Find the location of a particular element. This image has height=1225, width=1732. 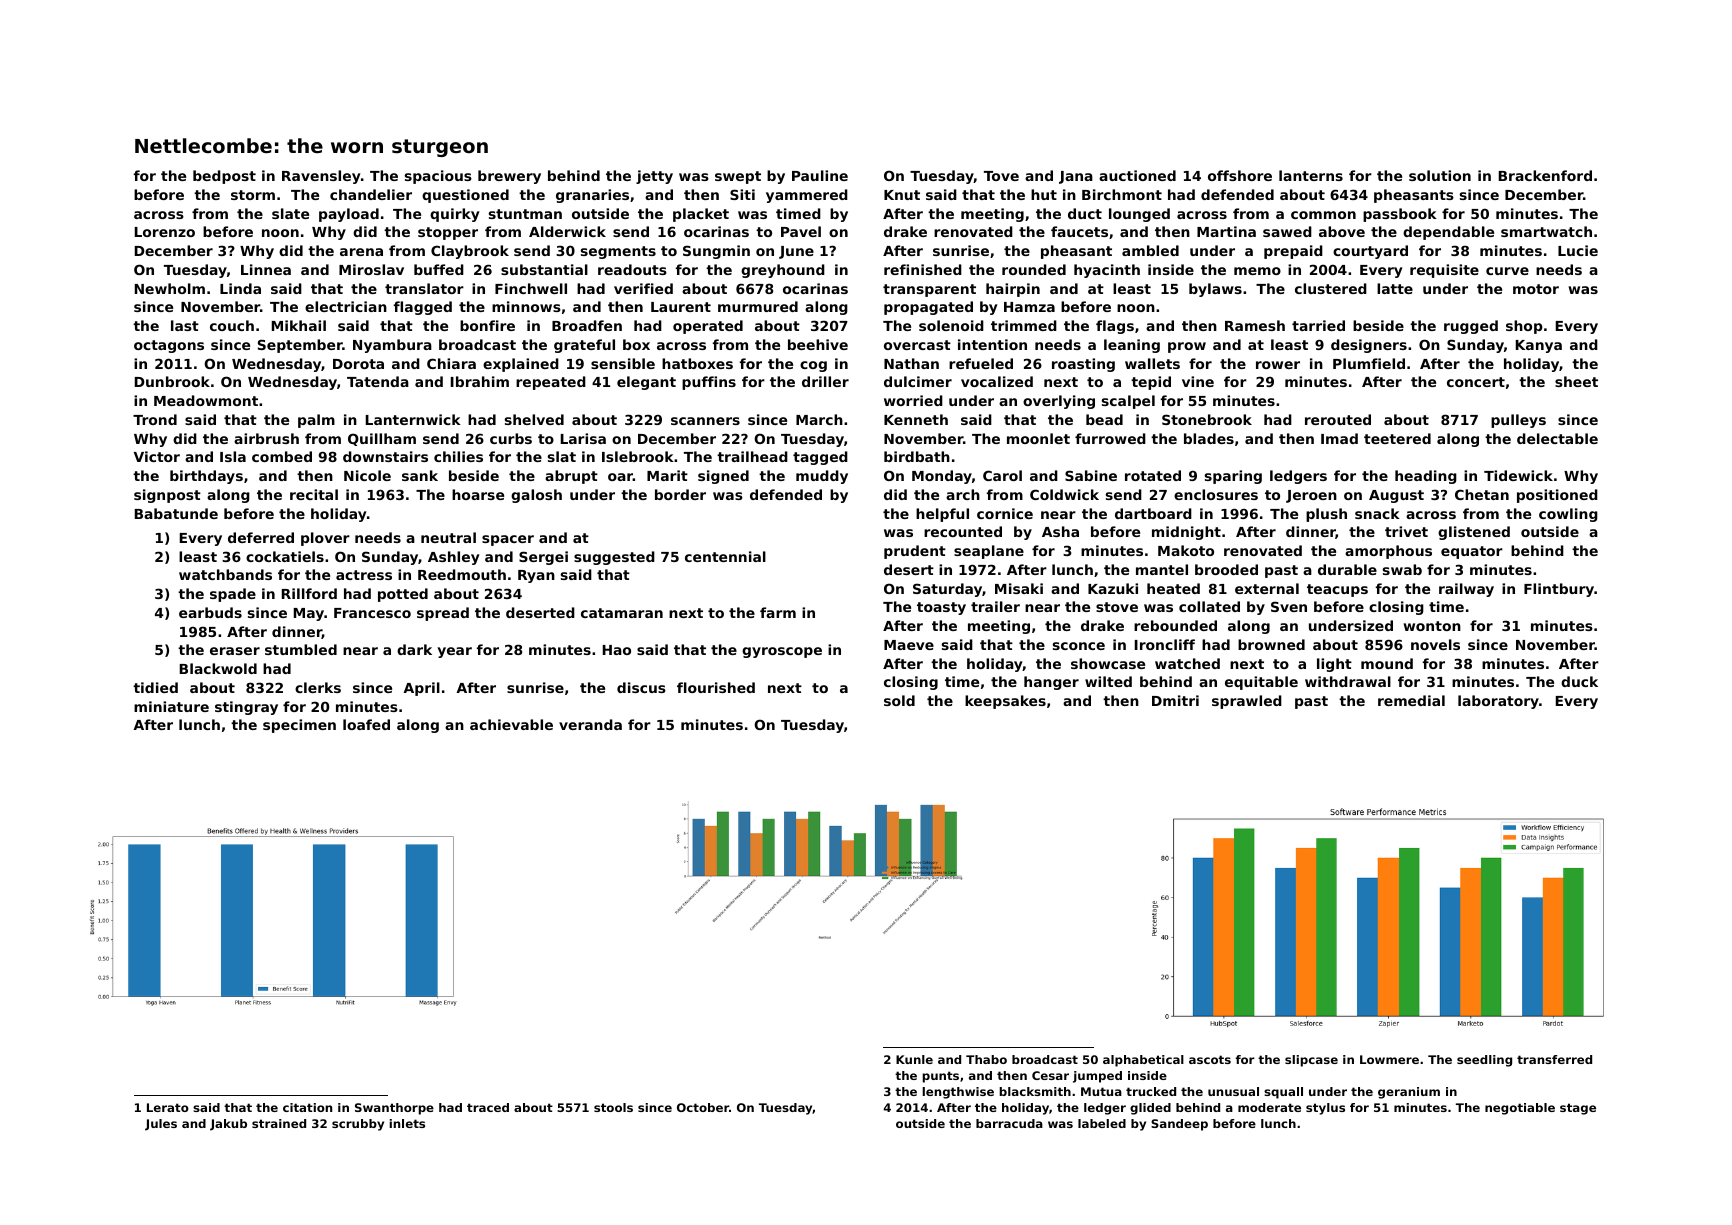

offshore is located at coordinates (1240, 175).
